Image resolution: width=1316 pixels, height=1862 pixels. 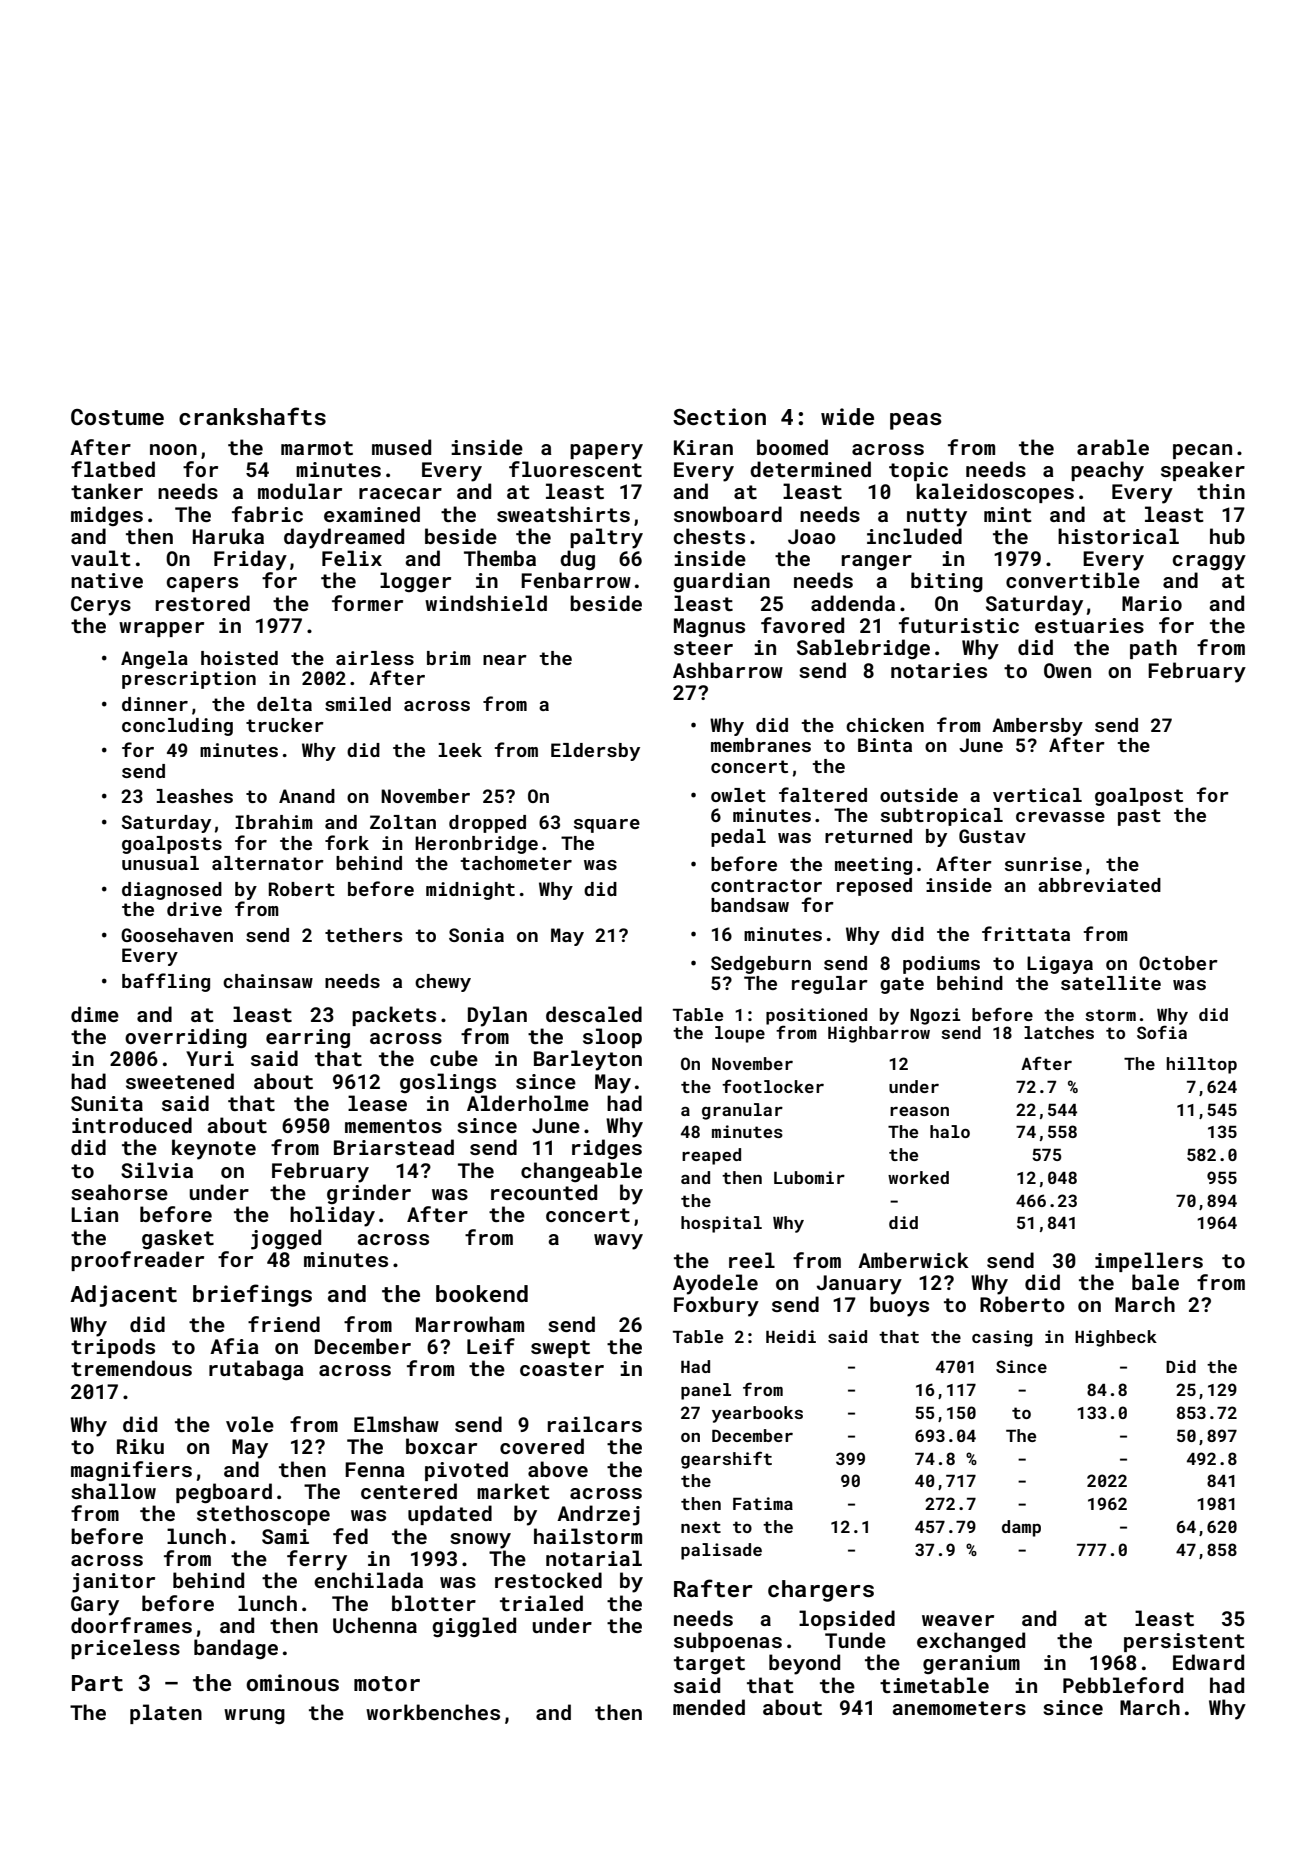 I want to click on fork, so click(x=347, y=842).
